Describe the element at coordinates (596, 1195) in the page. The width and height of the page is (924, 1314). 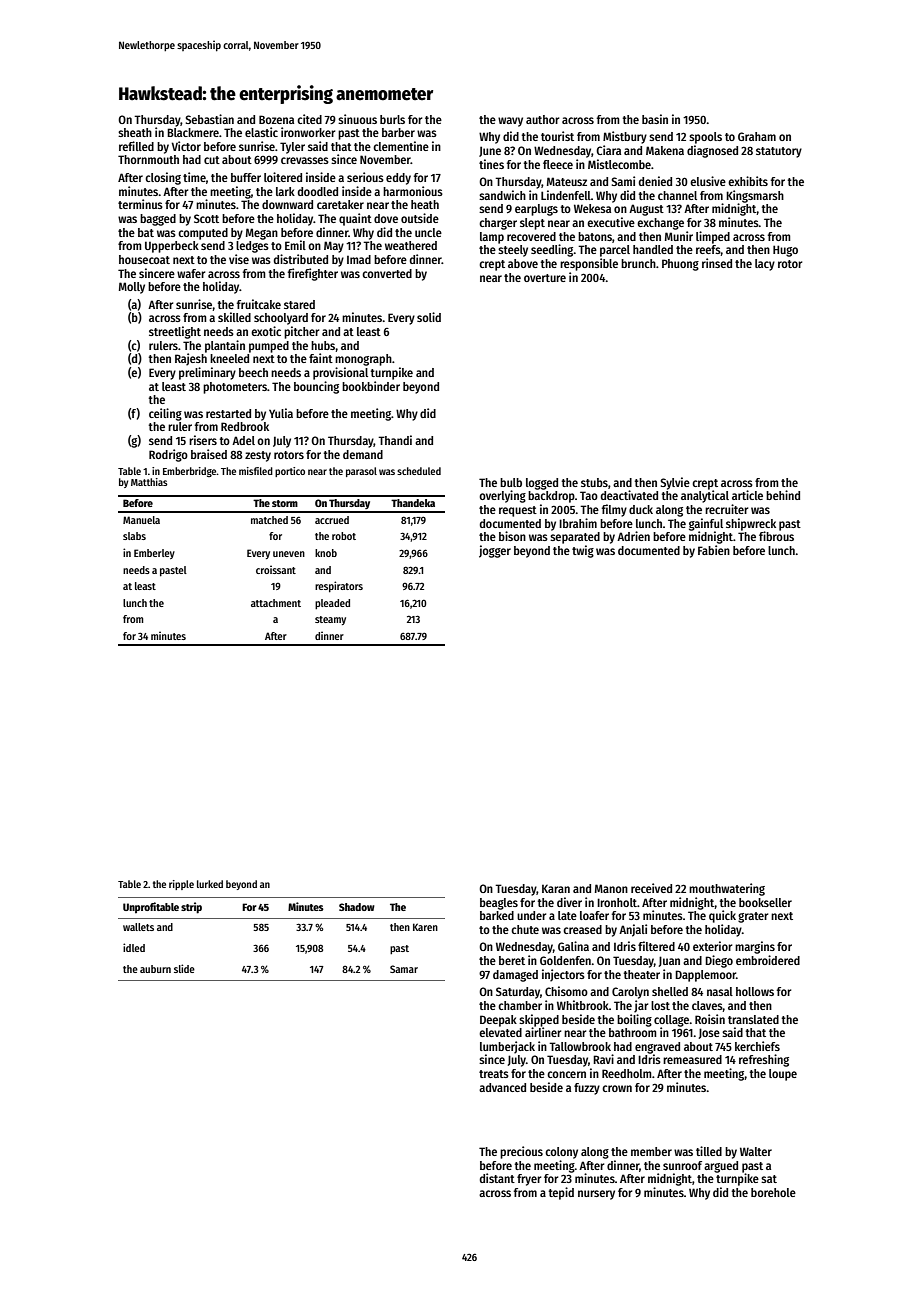
I see `nursery` at that location.
